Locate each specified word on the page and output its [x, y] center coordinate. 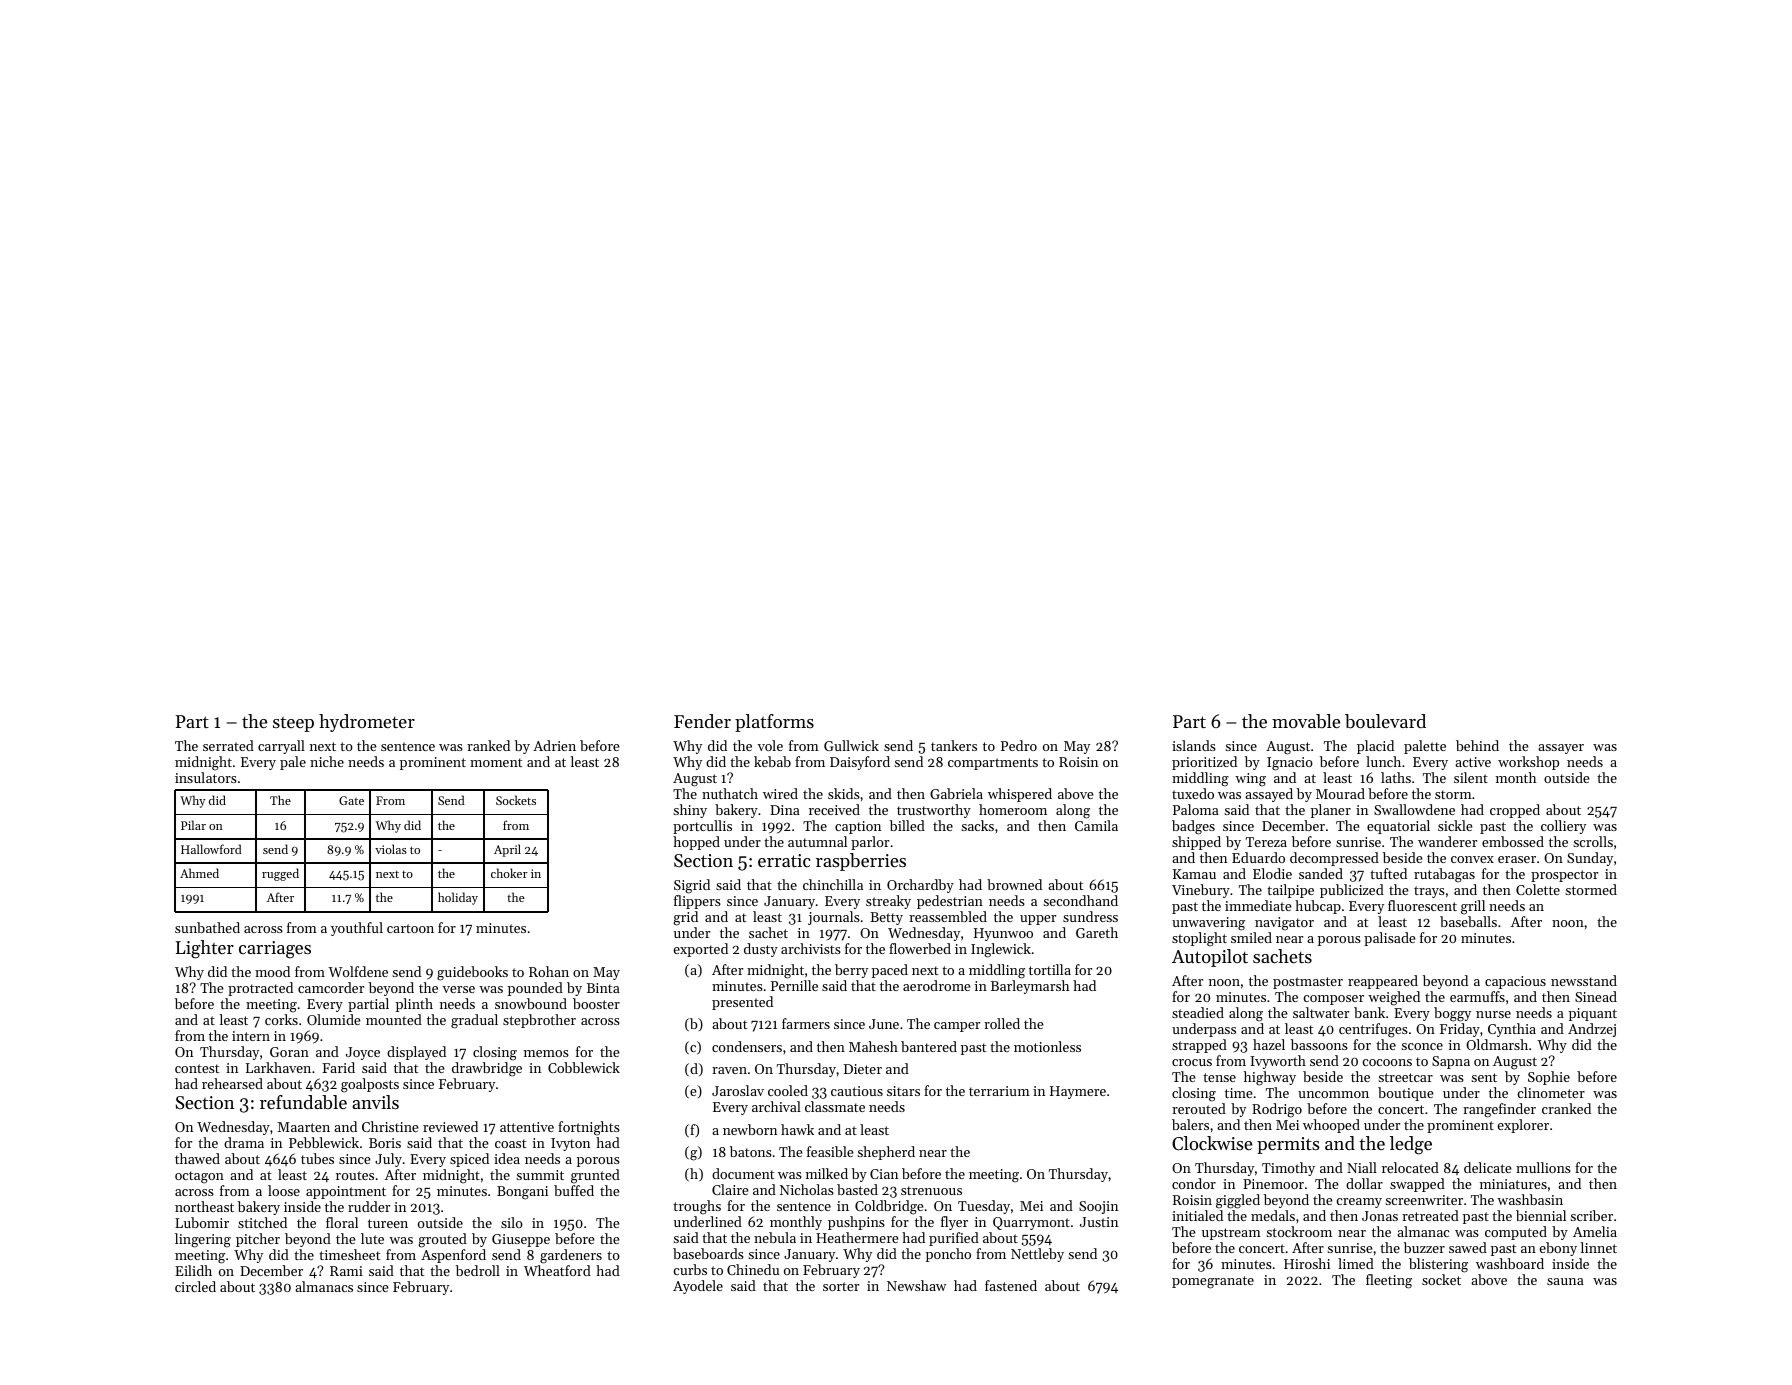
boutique [1406, 1094]
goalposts [370, 1085]
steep [293, 724]
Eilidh [193, 1270]
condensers [747, 1046]
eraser [1517, 859]
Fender [702, 721]
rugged [280, 874]
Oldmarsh [1497, 1044]
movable [1306, 721]
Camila [1096, 825]
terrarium [999, 1091]
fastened [1011, 1285]
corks [281, 1019]
